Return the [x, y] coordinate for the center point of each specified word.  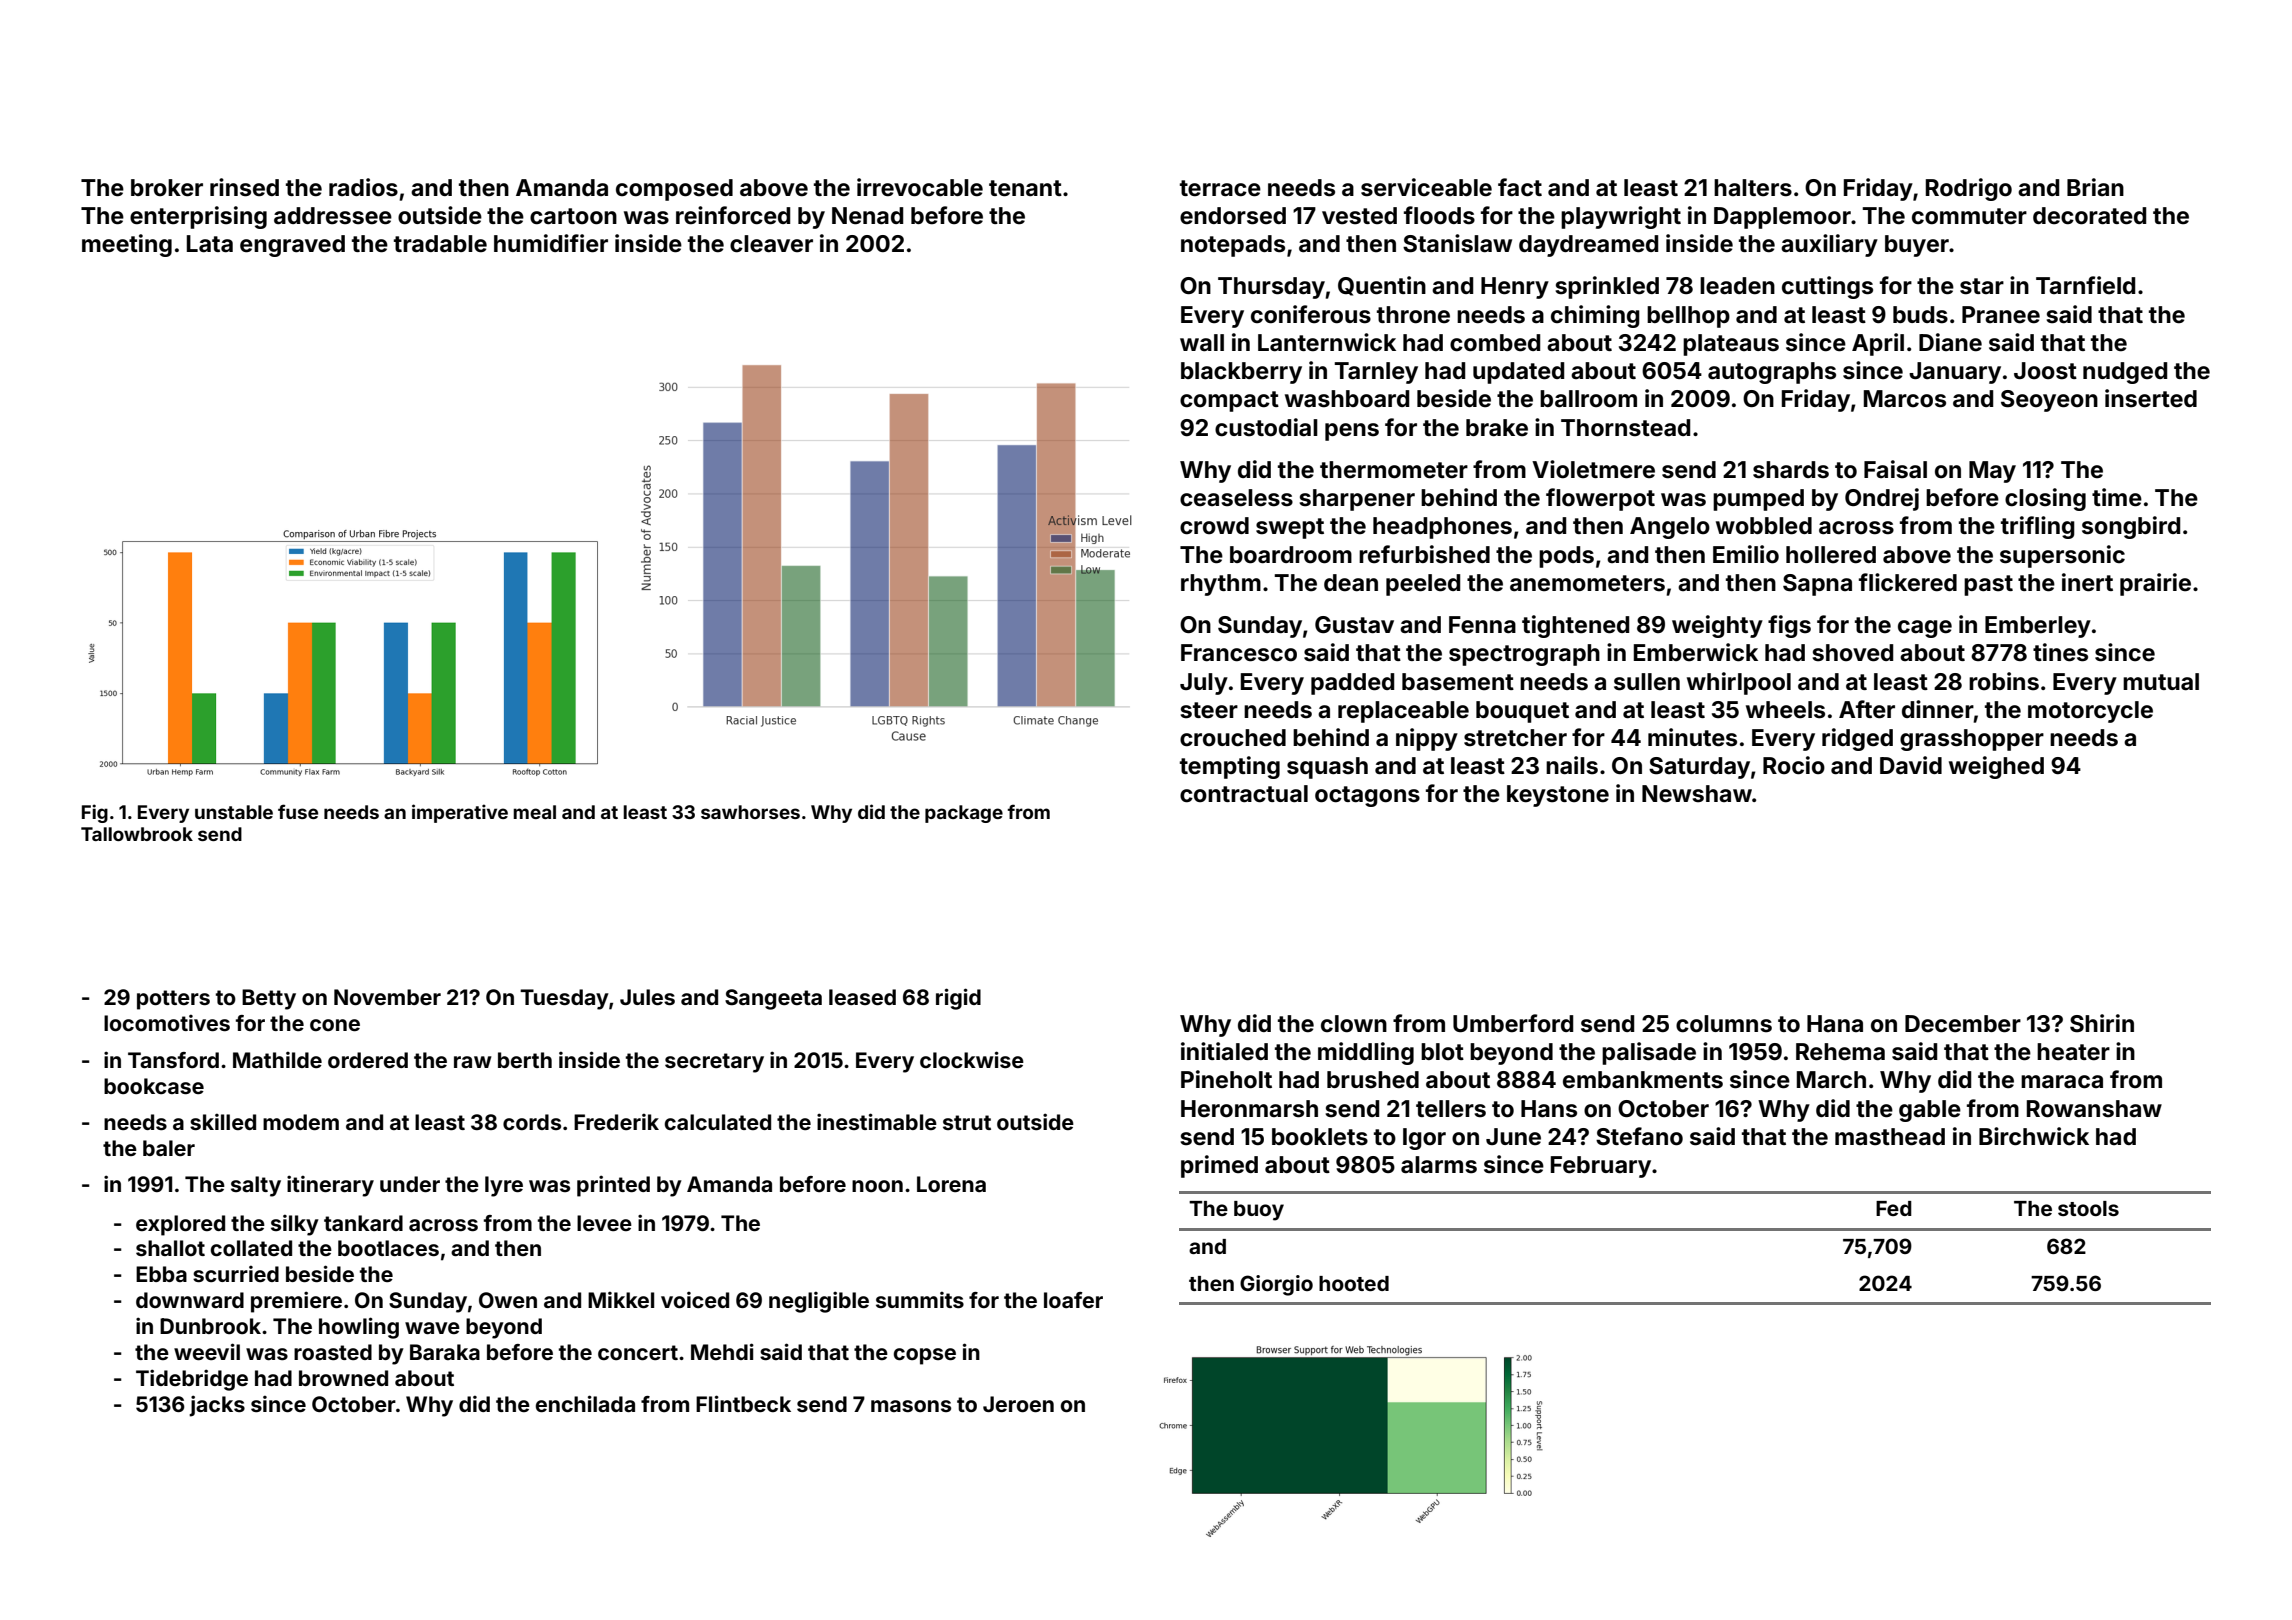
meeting [127, 245]
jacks [217, 1406]
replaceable [1403, 712]
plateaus [1731, 345]
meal [534, 812]
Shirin [2102, 1023]
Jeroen [1018, 1404]
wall [1202, 343]
